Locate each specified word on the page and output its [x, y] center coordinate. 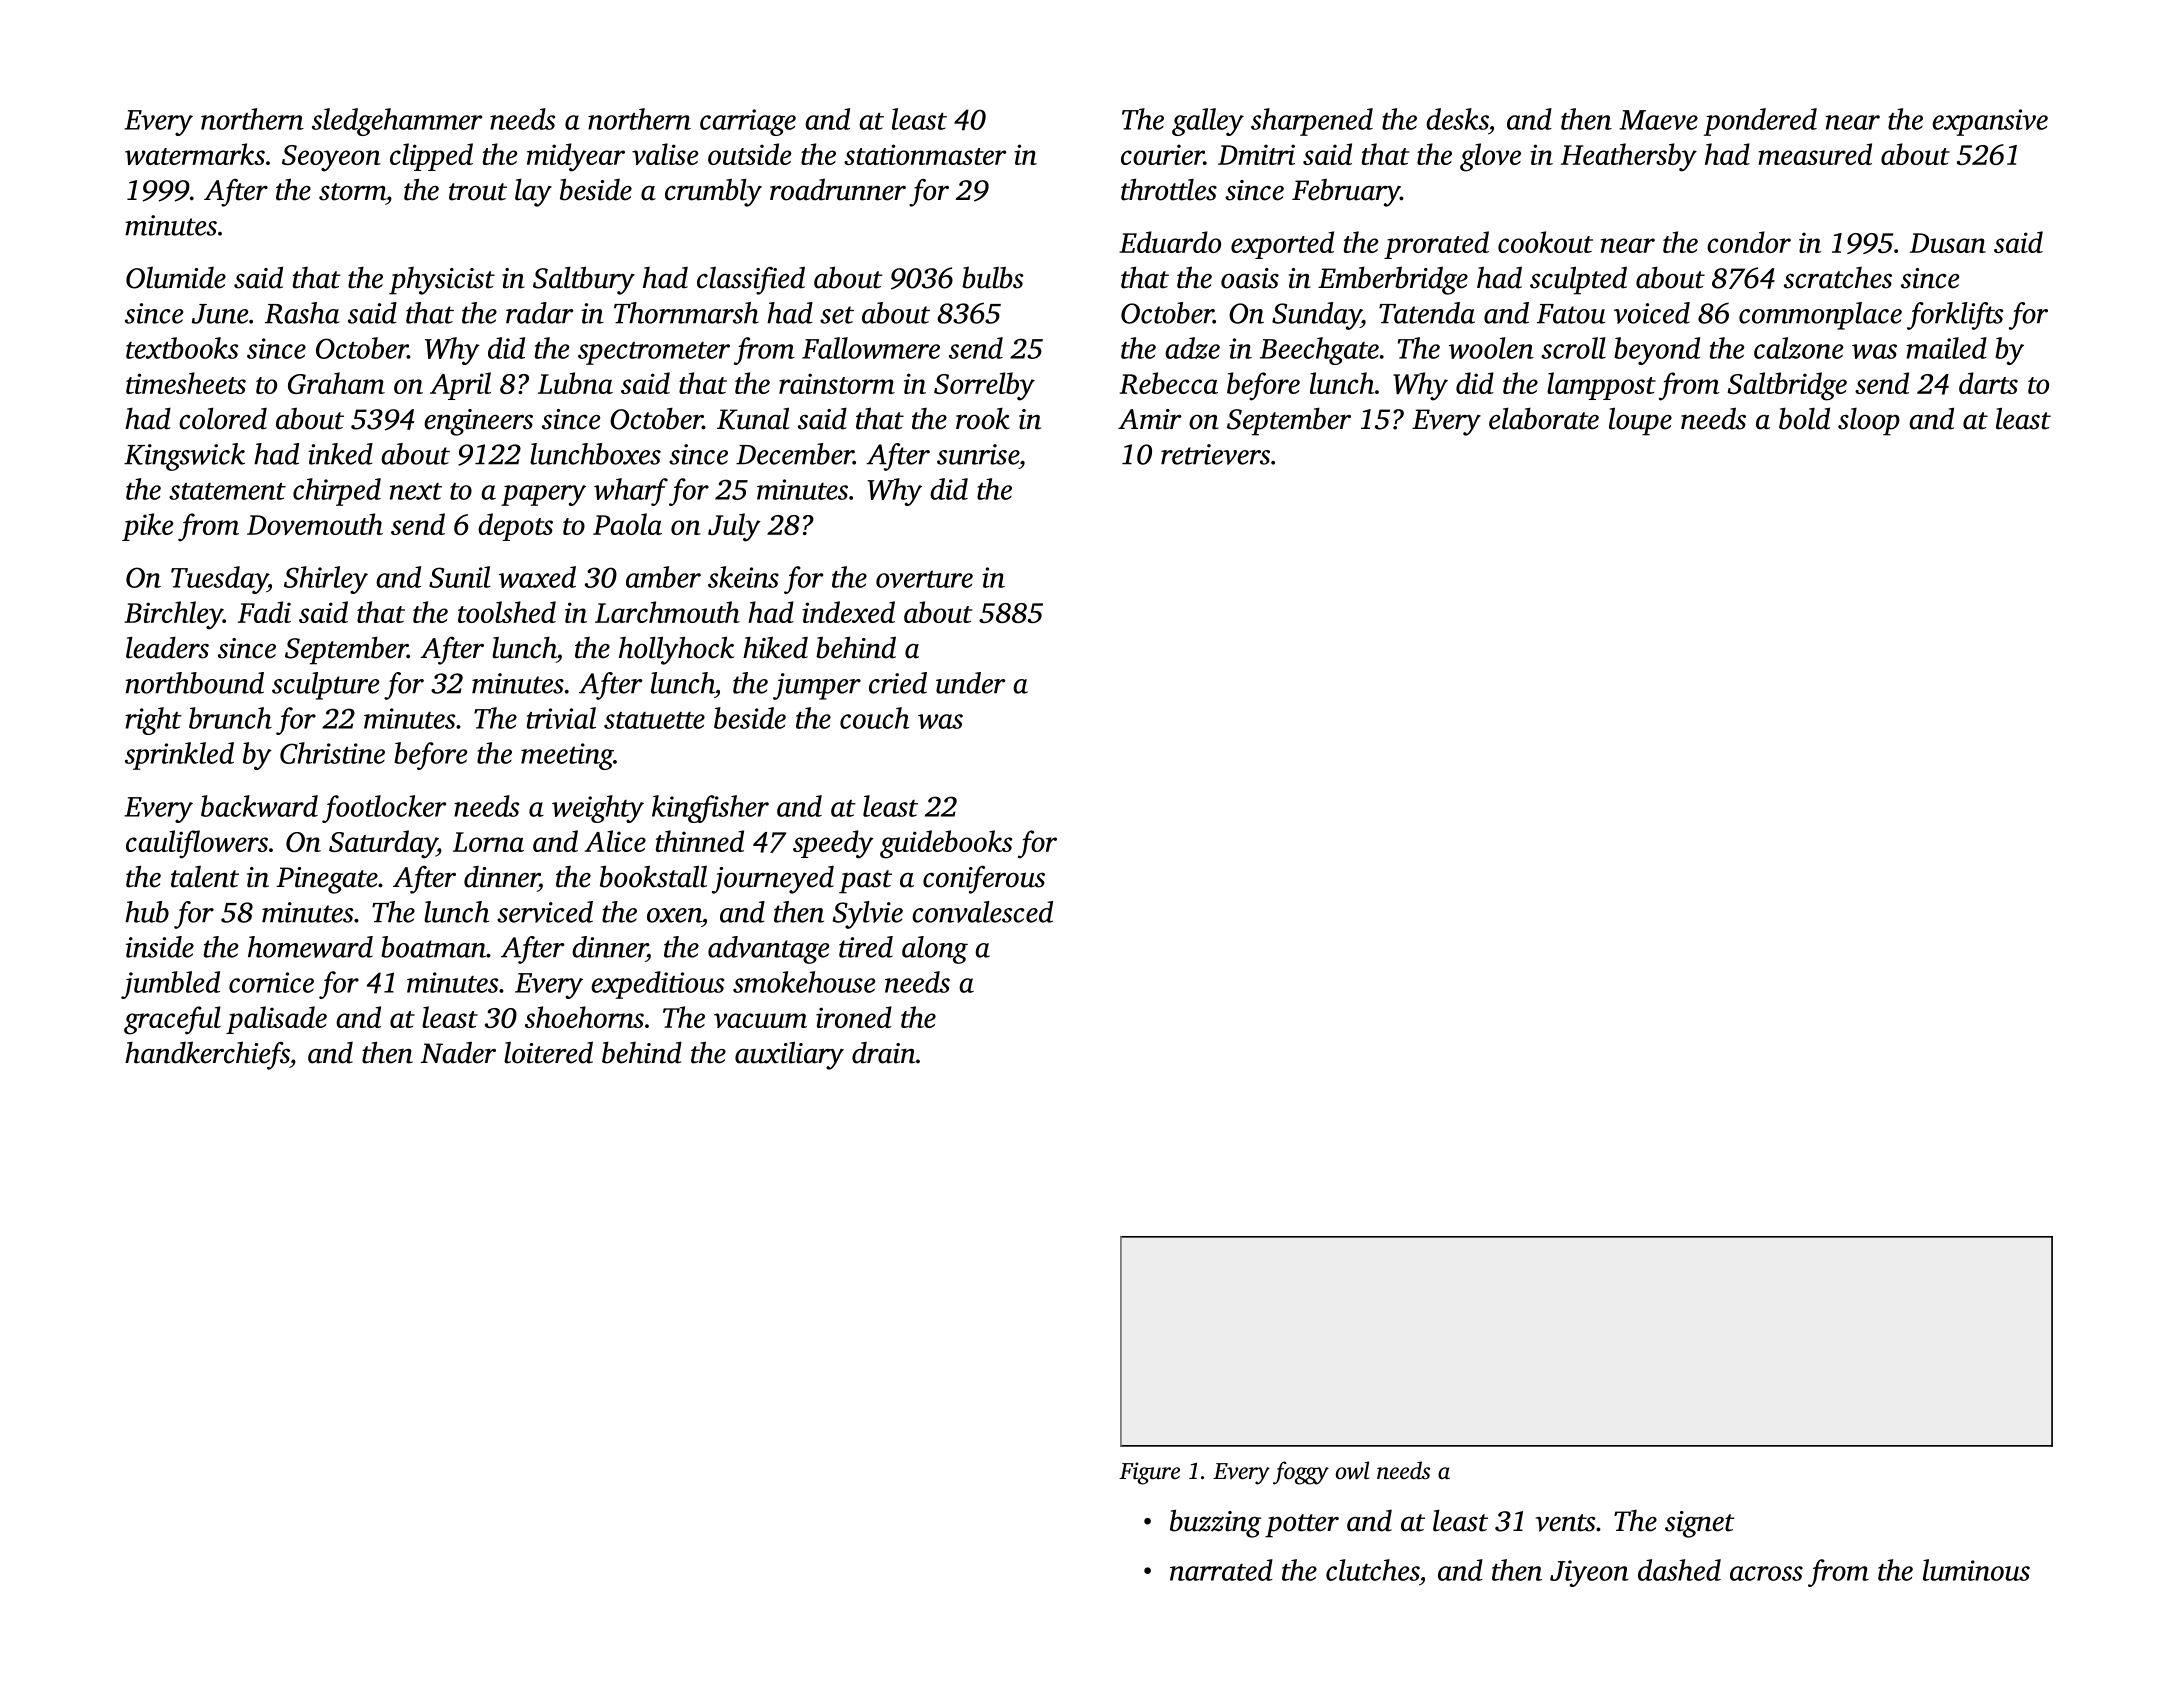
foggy [1301, 1473]
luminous [1976, 1570]
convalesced [982, 912]
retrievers [1215, 454]
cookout [1545, 242]
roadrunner [838, 189]
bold [1804, 418]
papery [543, 495]
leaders [167, 647]
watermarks [195, 154]
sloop [1869, 422]
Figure [1149, 1473]
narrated [1221, 1570]
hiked [775, 647]
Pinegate [327, 880]
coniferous [984, 880]
